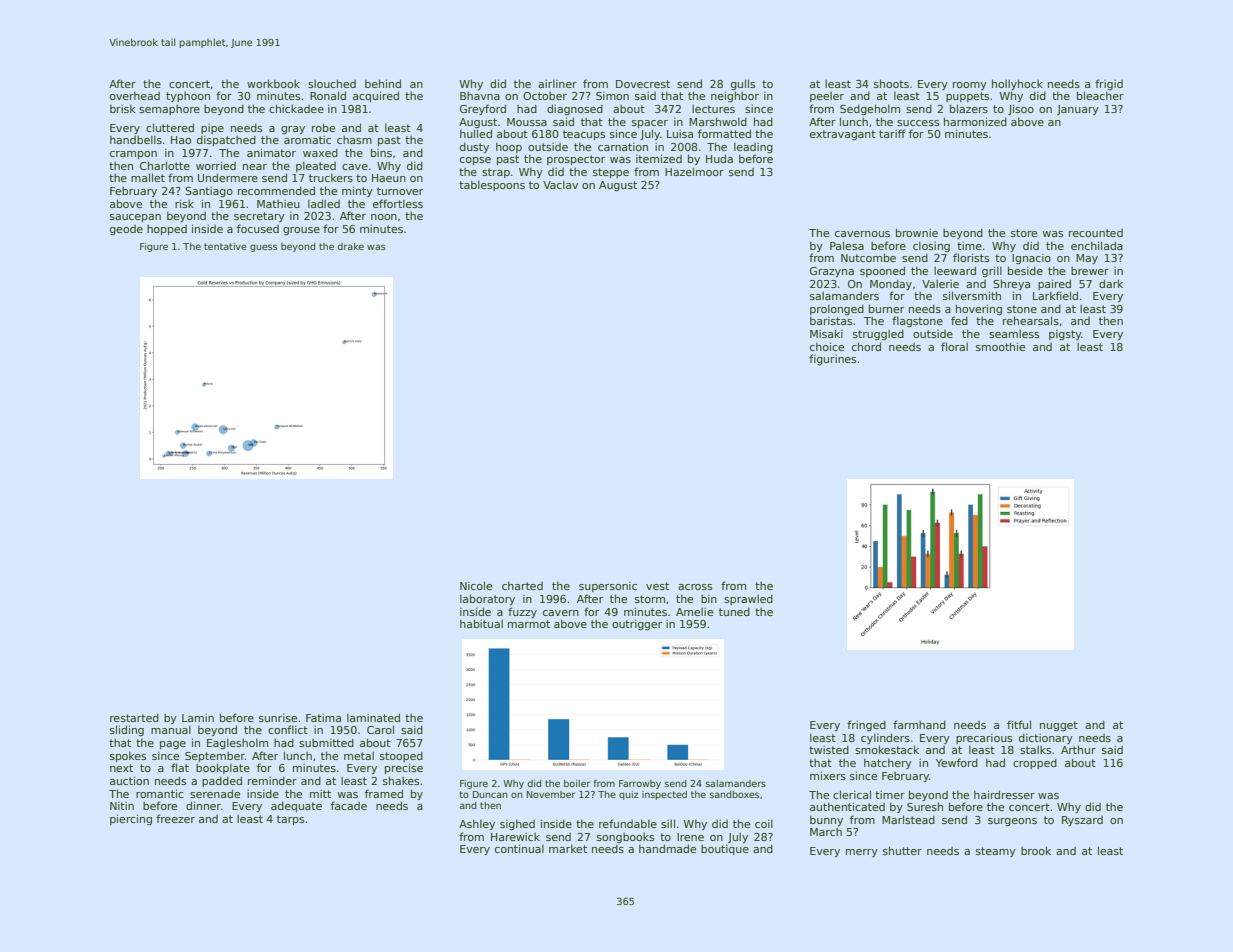 Image resolution: width=1233 pixels, height=952 pixels. What do you see at coordinates (1065, 335) in the document?
I see `pigsty` at bounding box center [1065, 335].
